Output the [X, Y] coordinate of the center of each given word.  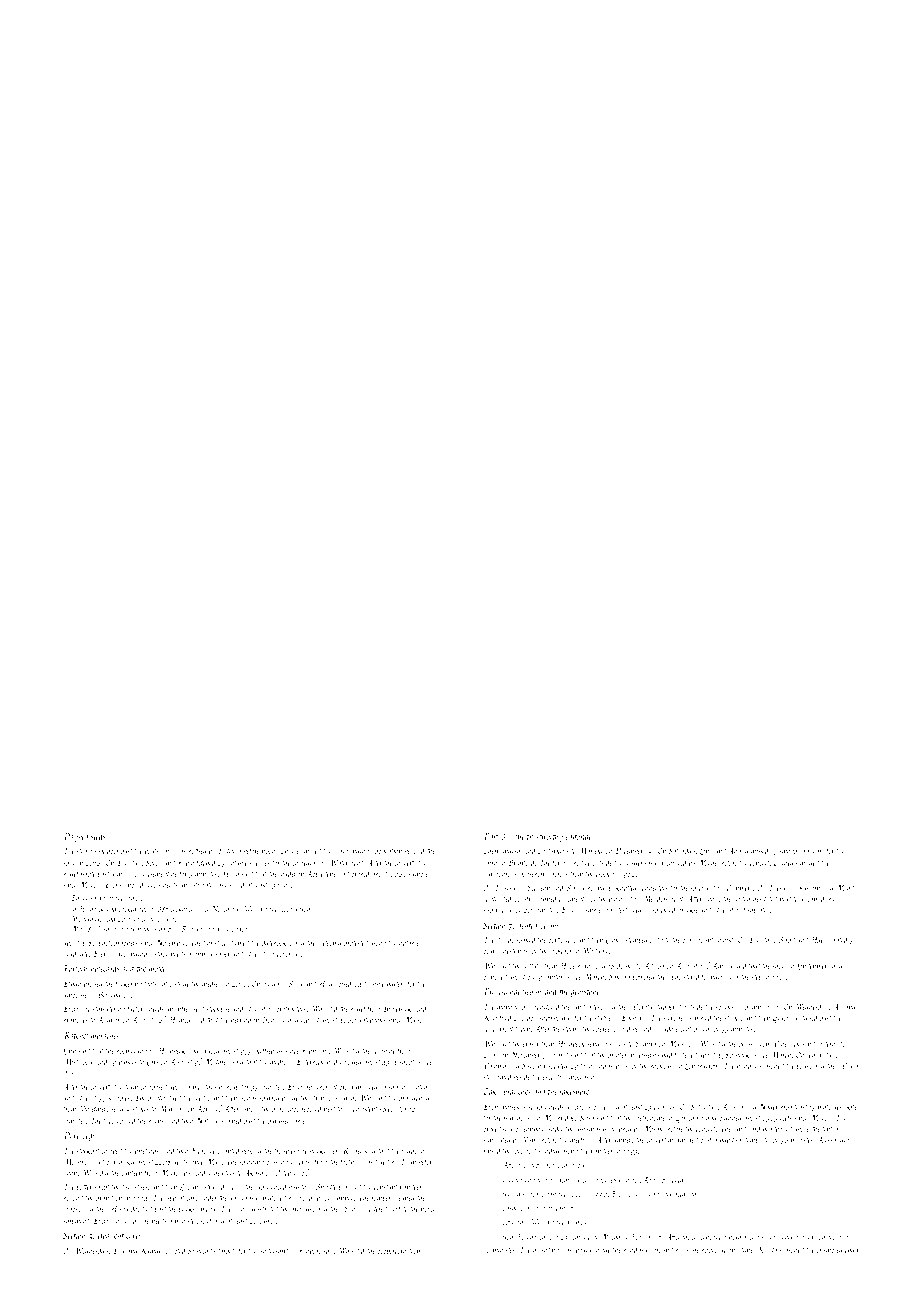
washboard [576, 1249]
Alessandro [833, 1139]
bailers [128, 1061]
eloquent [111, 1236]
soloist [725, 939]
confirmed [235, 943]
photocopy [832, 1237]
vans [284, 885]
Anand [738, 850]
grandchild [414, 1098]
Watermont [346, 862]
